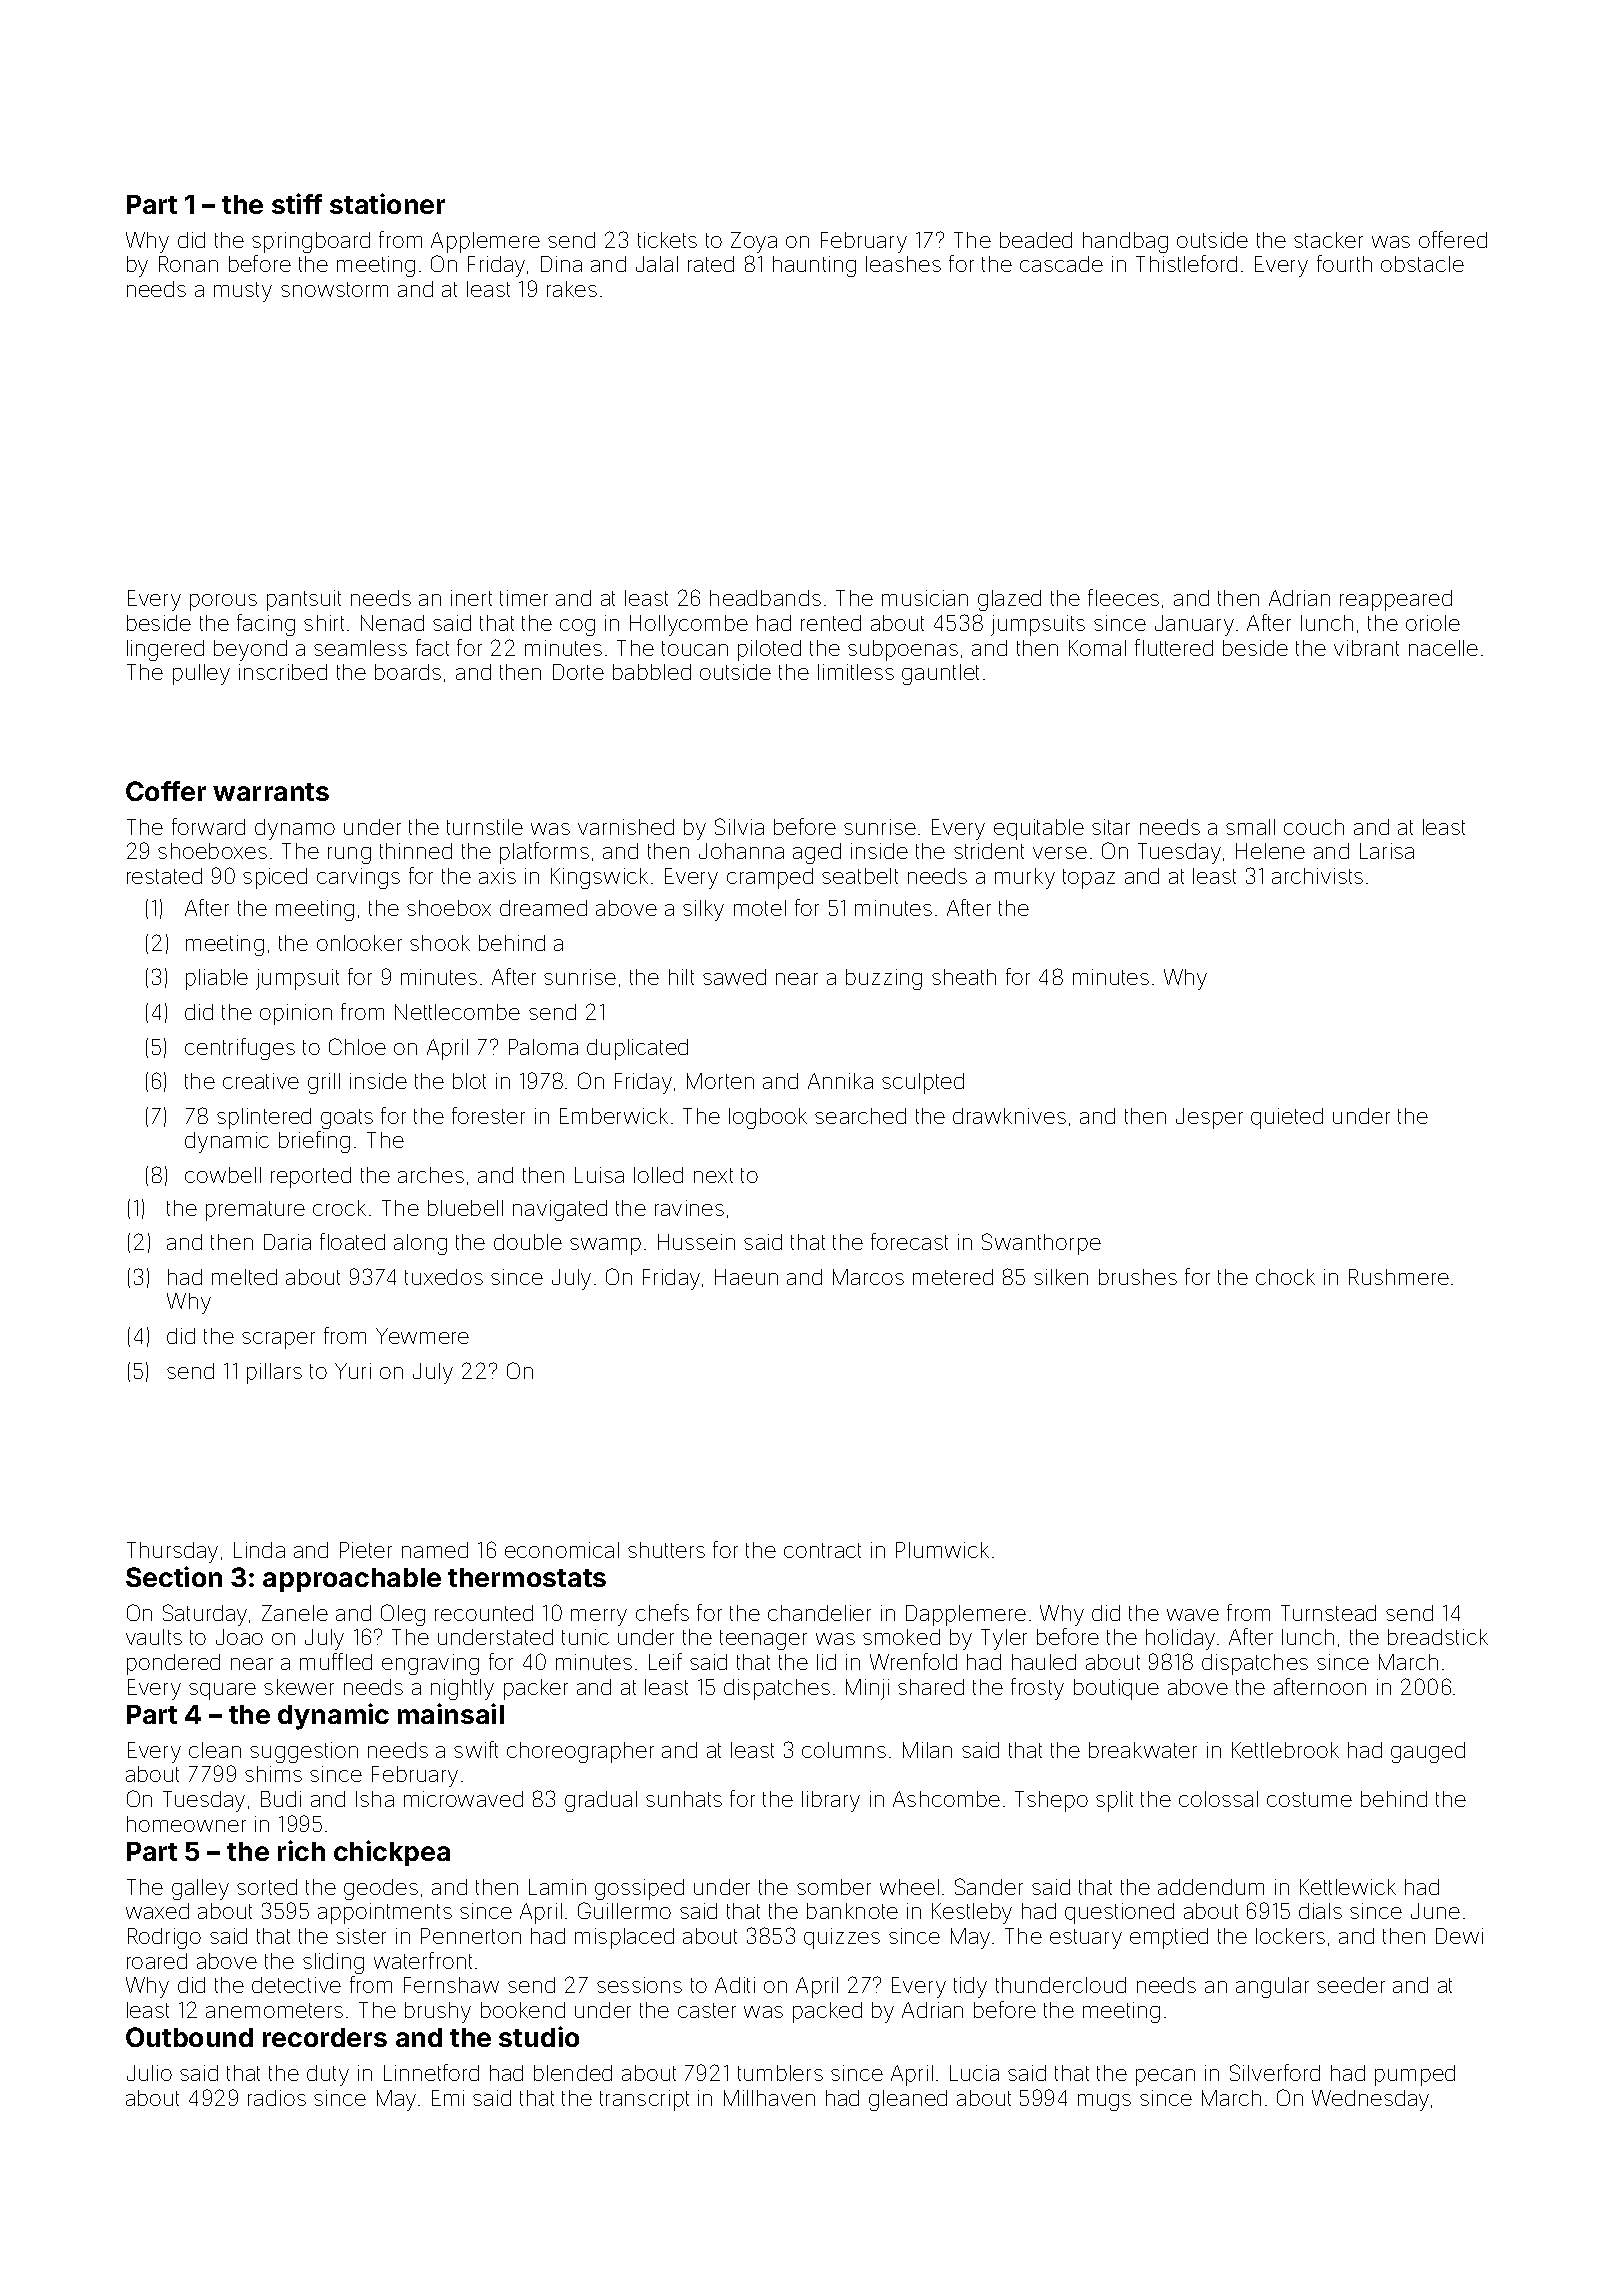  What do you see at coordinates (667, 240) in the screenshot?
I see `tickets` at bounding box center [667, 240].
